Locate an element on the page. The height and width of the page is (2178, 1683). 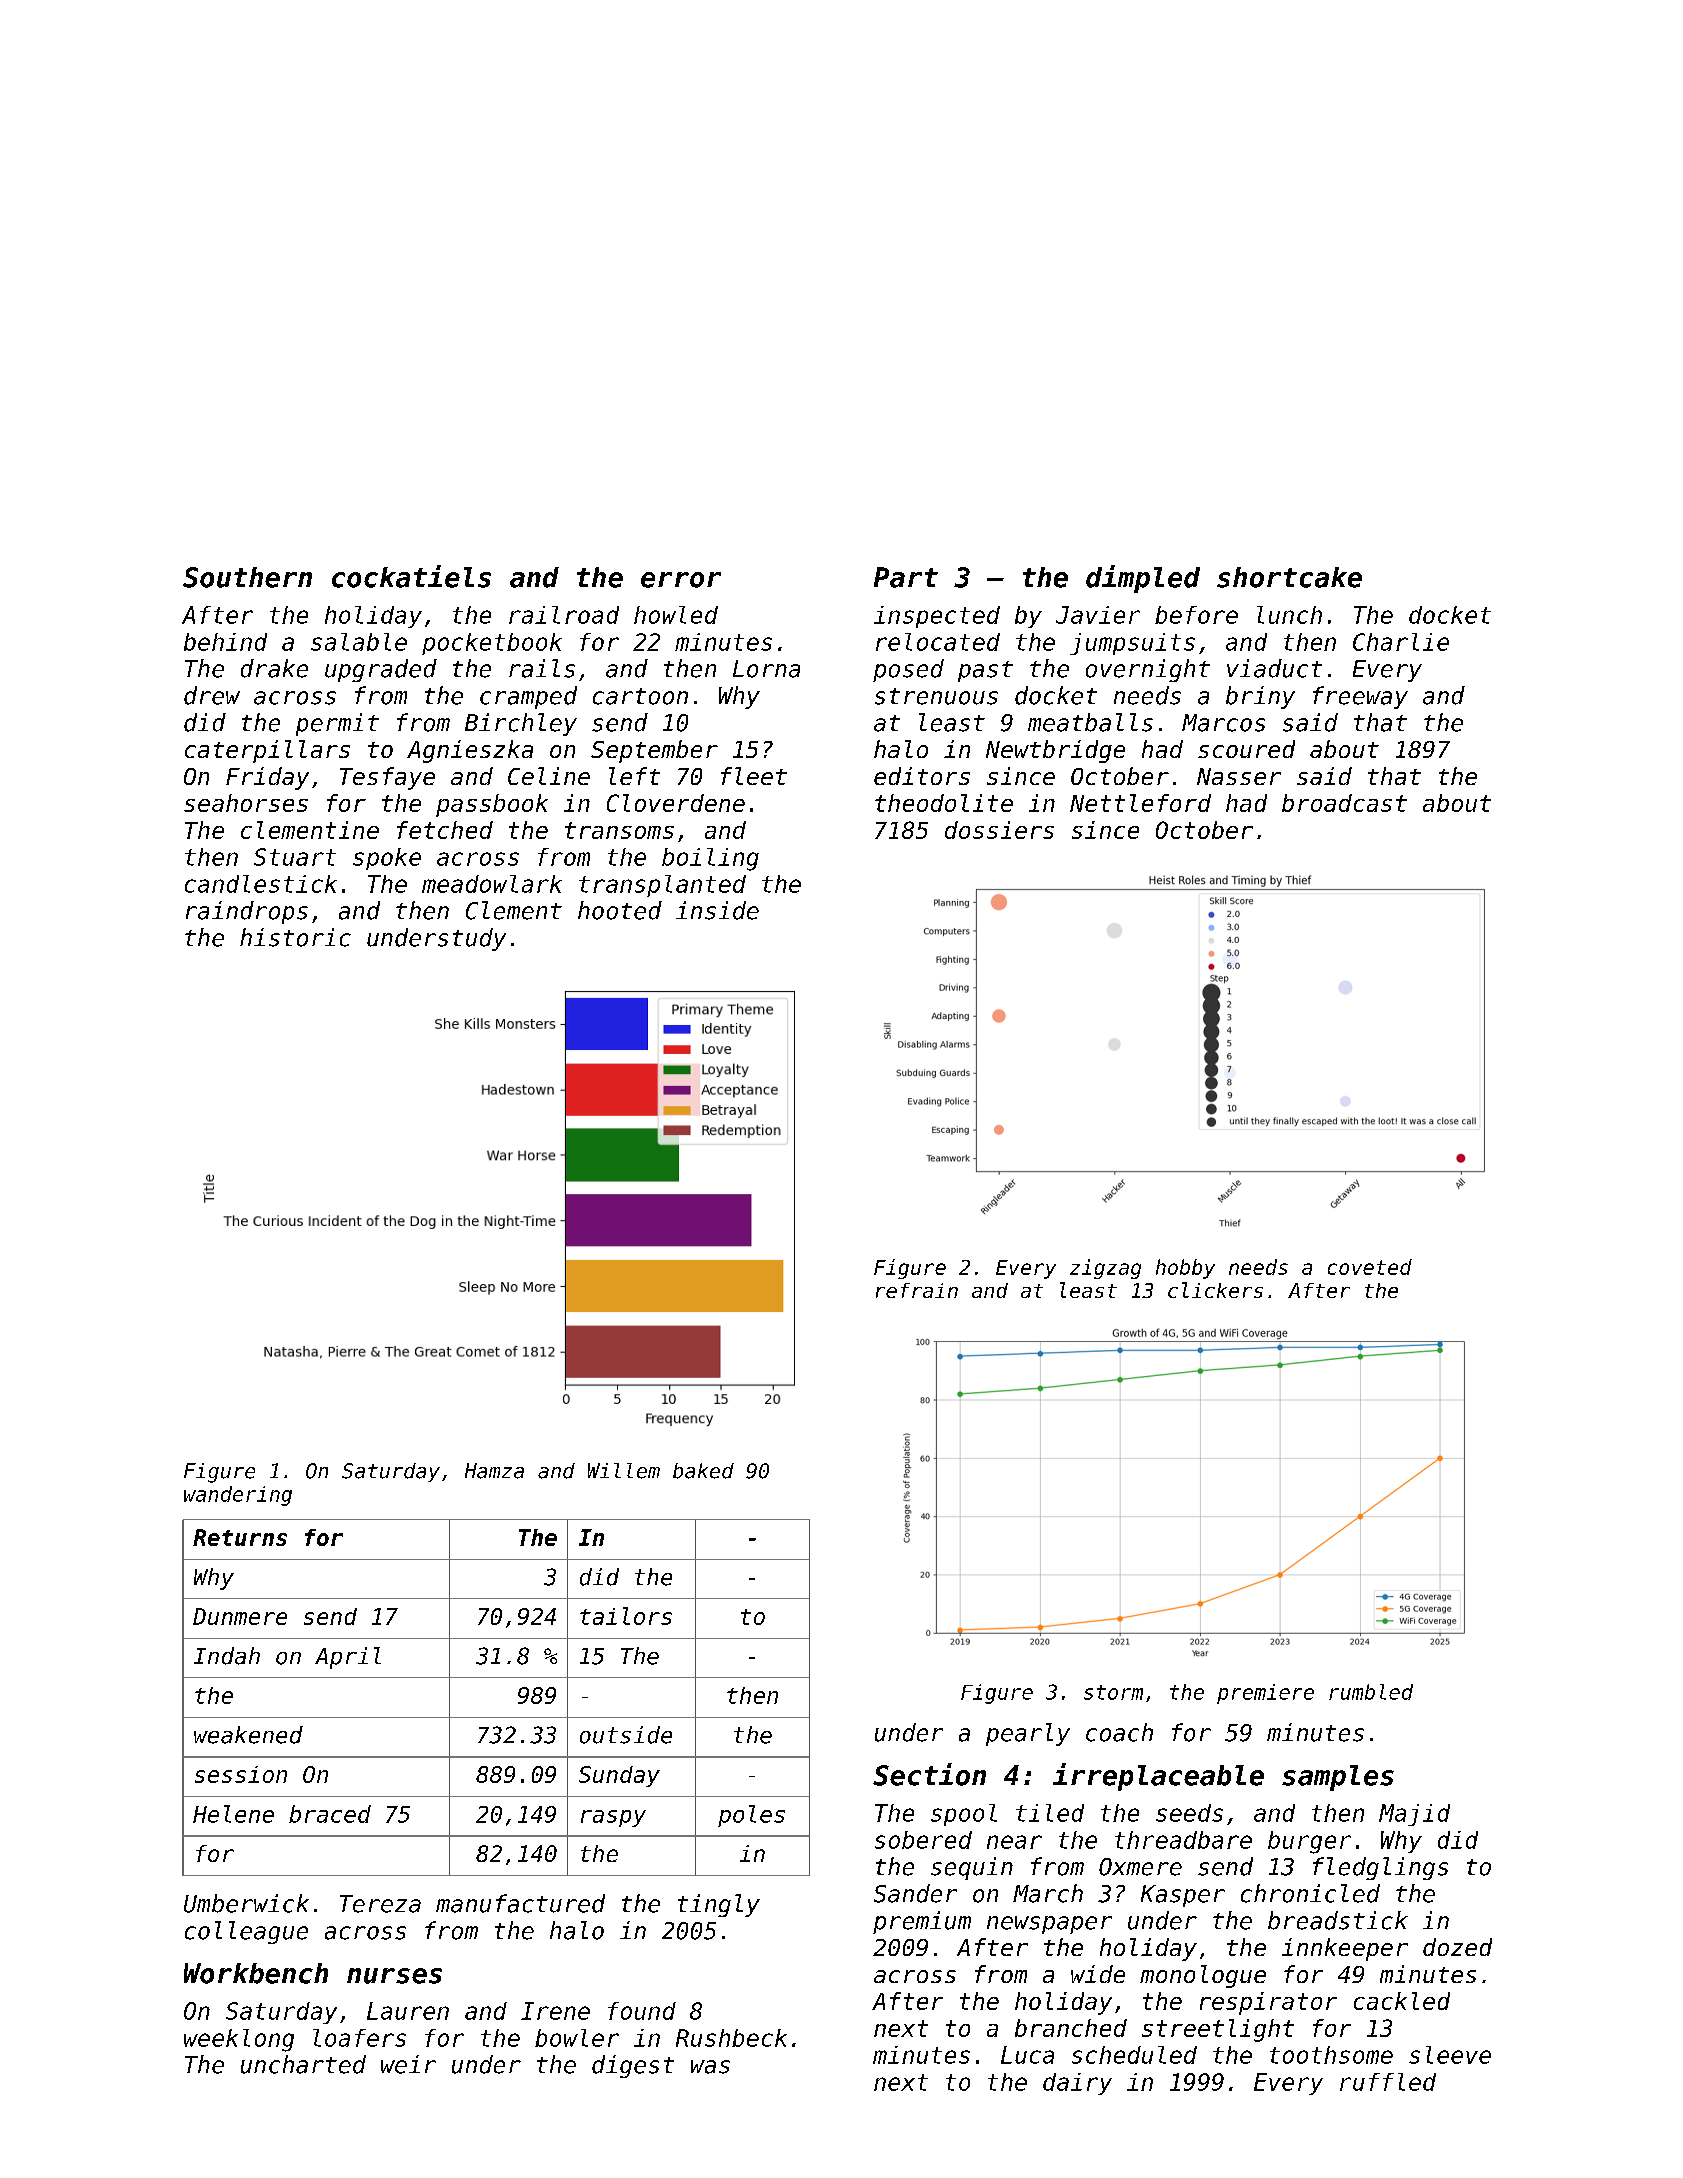
tingly is located at coordinates (719, 1905).
